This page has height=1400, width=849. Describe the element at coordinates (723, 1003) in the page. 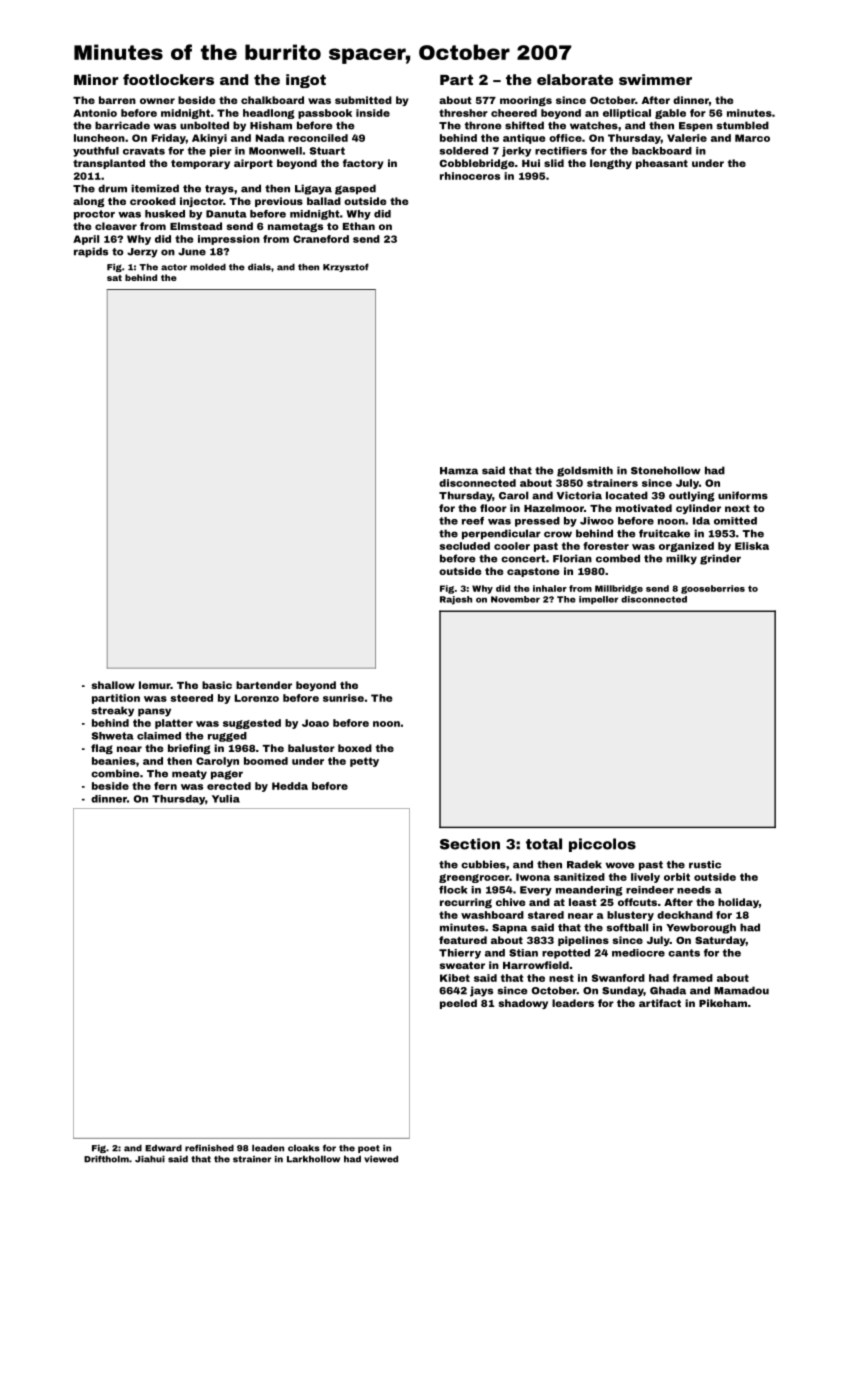

I see `Pikeham` at that location.
